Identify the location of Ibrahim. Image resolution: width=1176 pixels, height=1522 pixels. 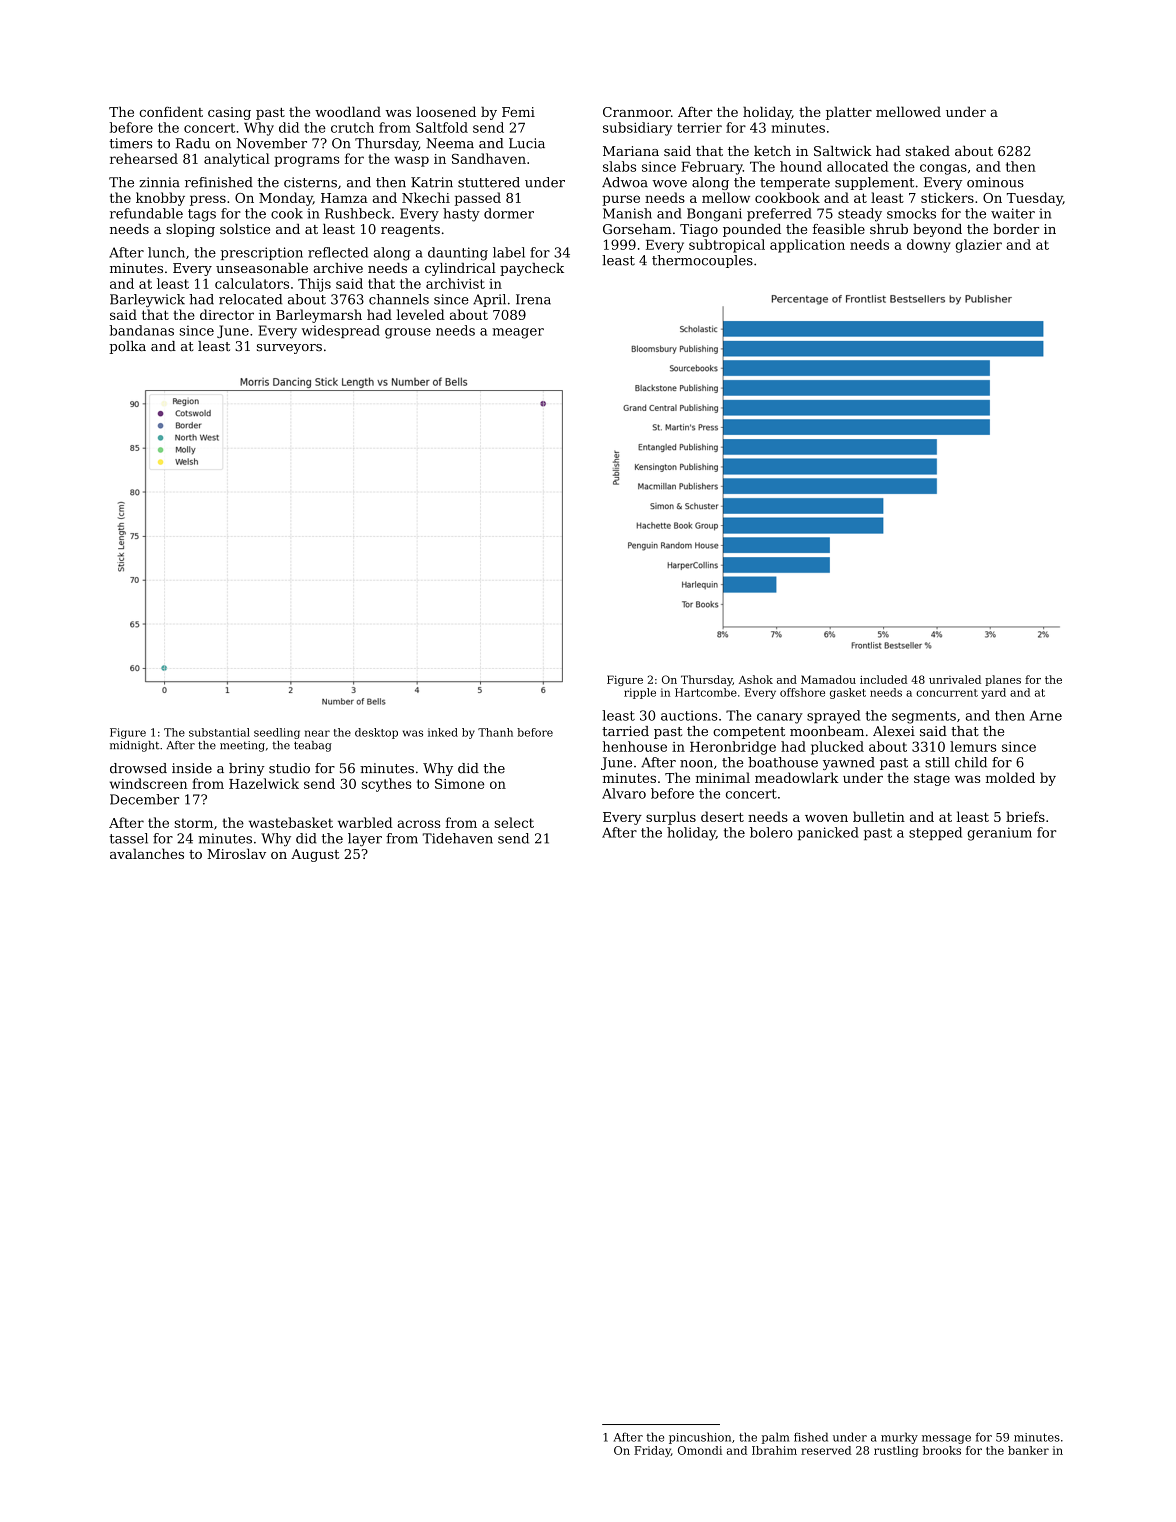
(774, 1450).
